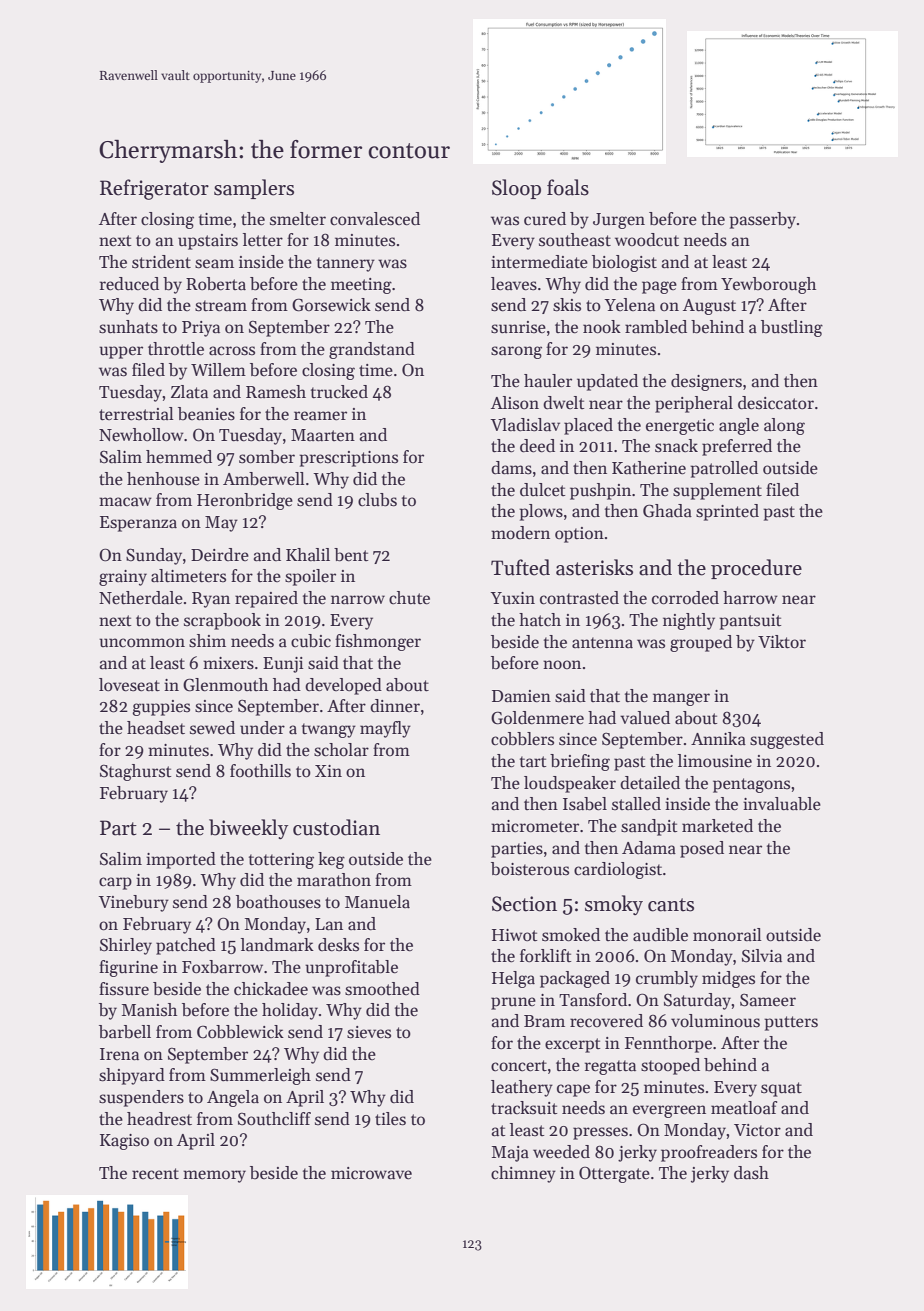  Describe the element at coordinates (329, 730) in the screenshot. I see `twangy` at that location.
